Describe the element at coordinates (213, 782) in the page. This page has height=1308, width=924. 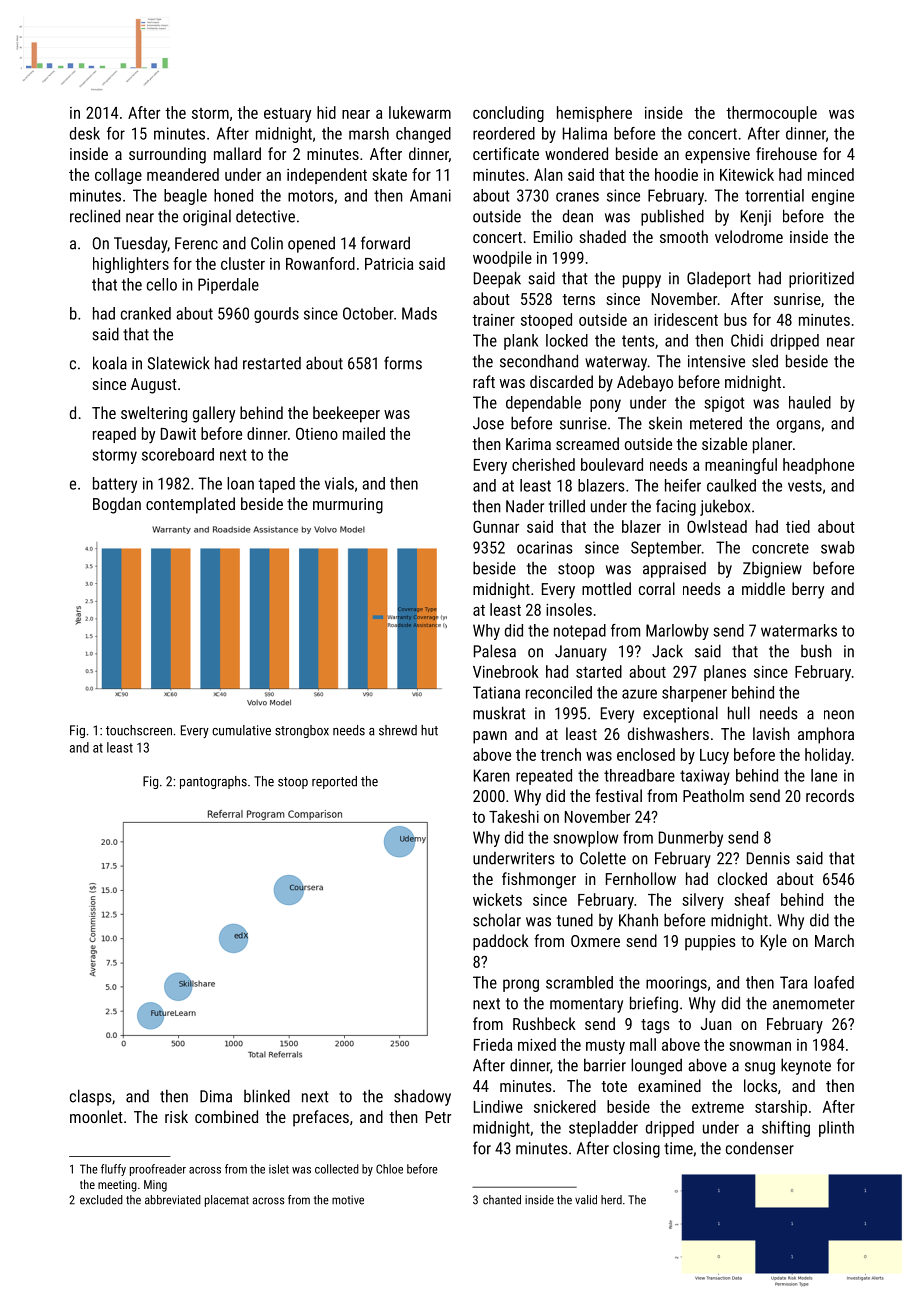
I see `pantographs` at that location.
